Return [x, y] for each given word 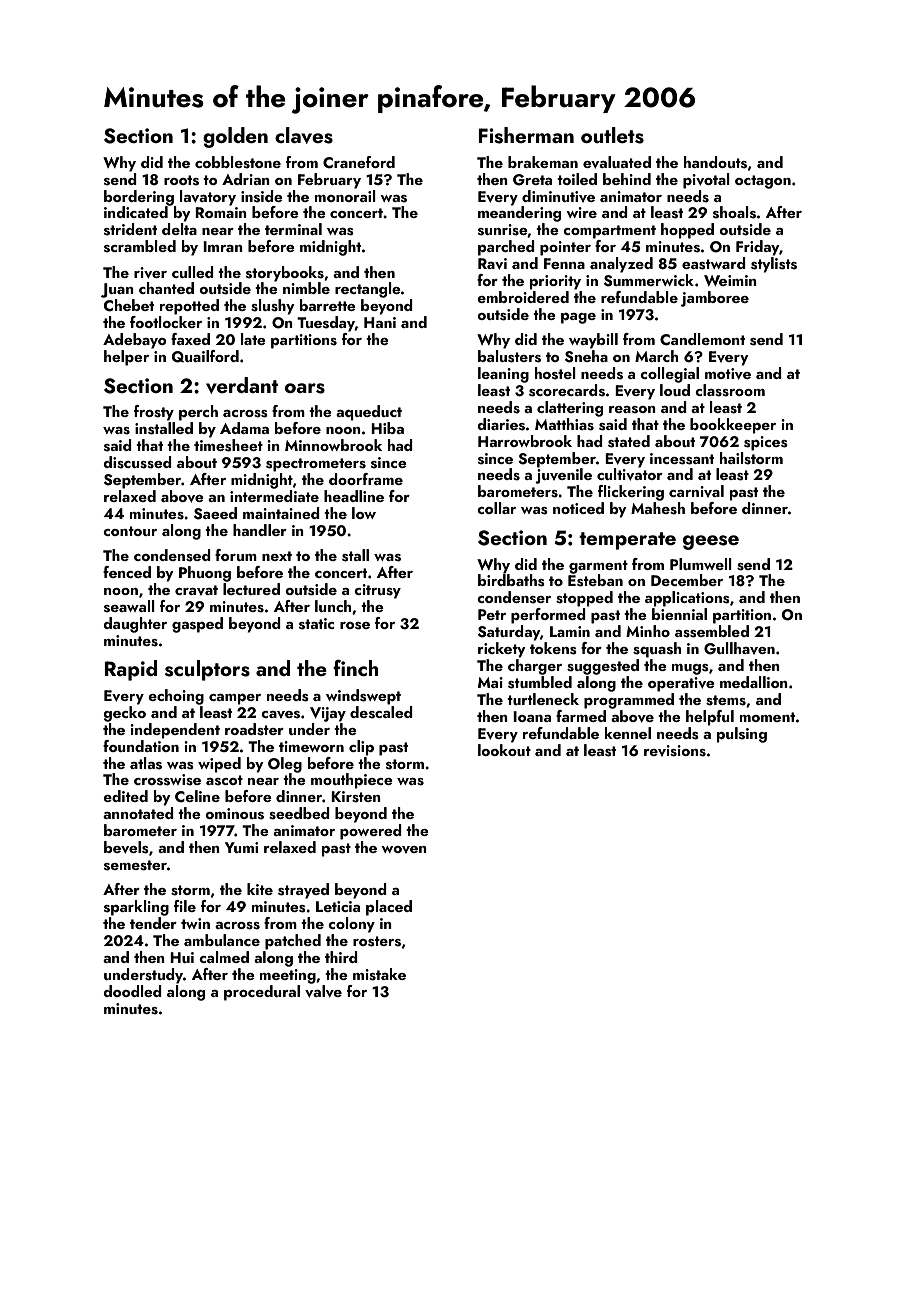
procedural [262, 993]
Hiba [387, 428]
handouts [715, 162]
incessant [682, 459]
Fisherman [526, 135]
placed [389, 908]
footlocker [166, 322]
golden [235, 137]
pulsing [742, 735]
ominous [234, 814]
